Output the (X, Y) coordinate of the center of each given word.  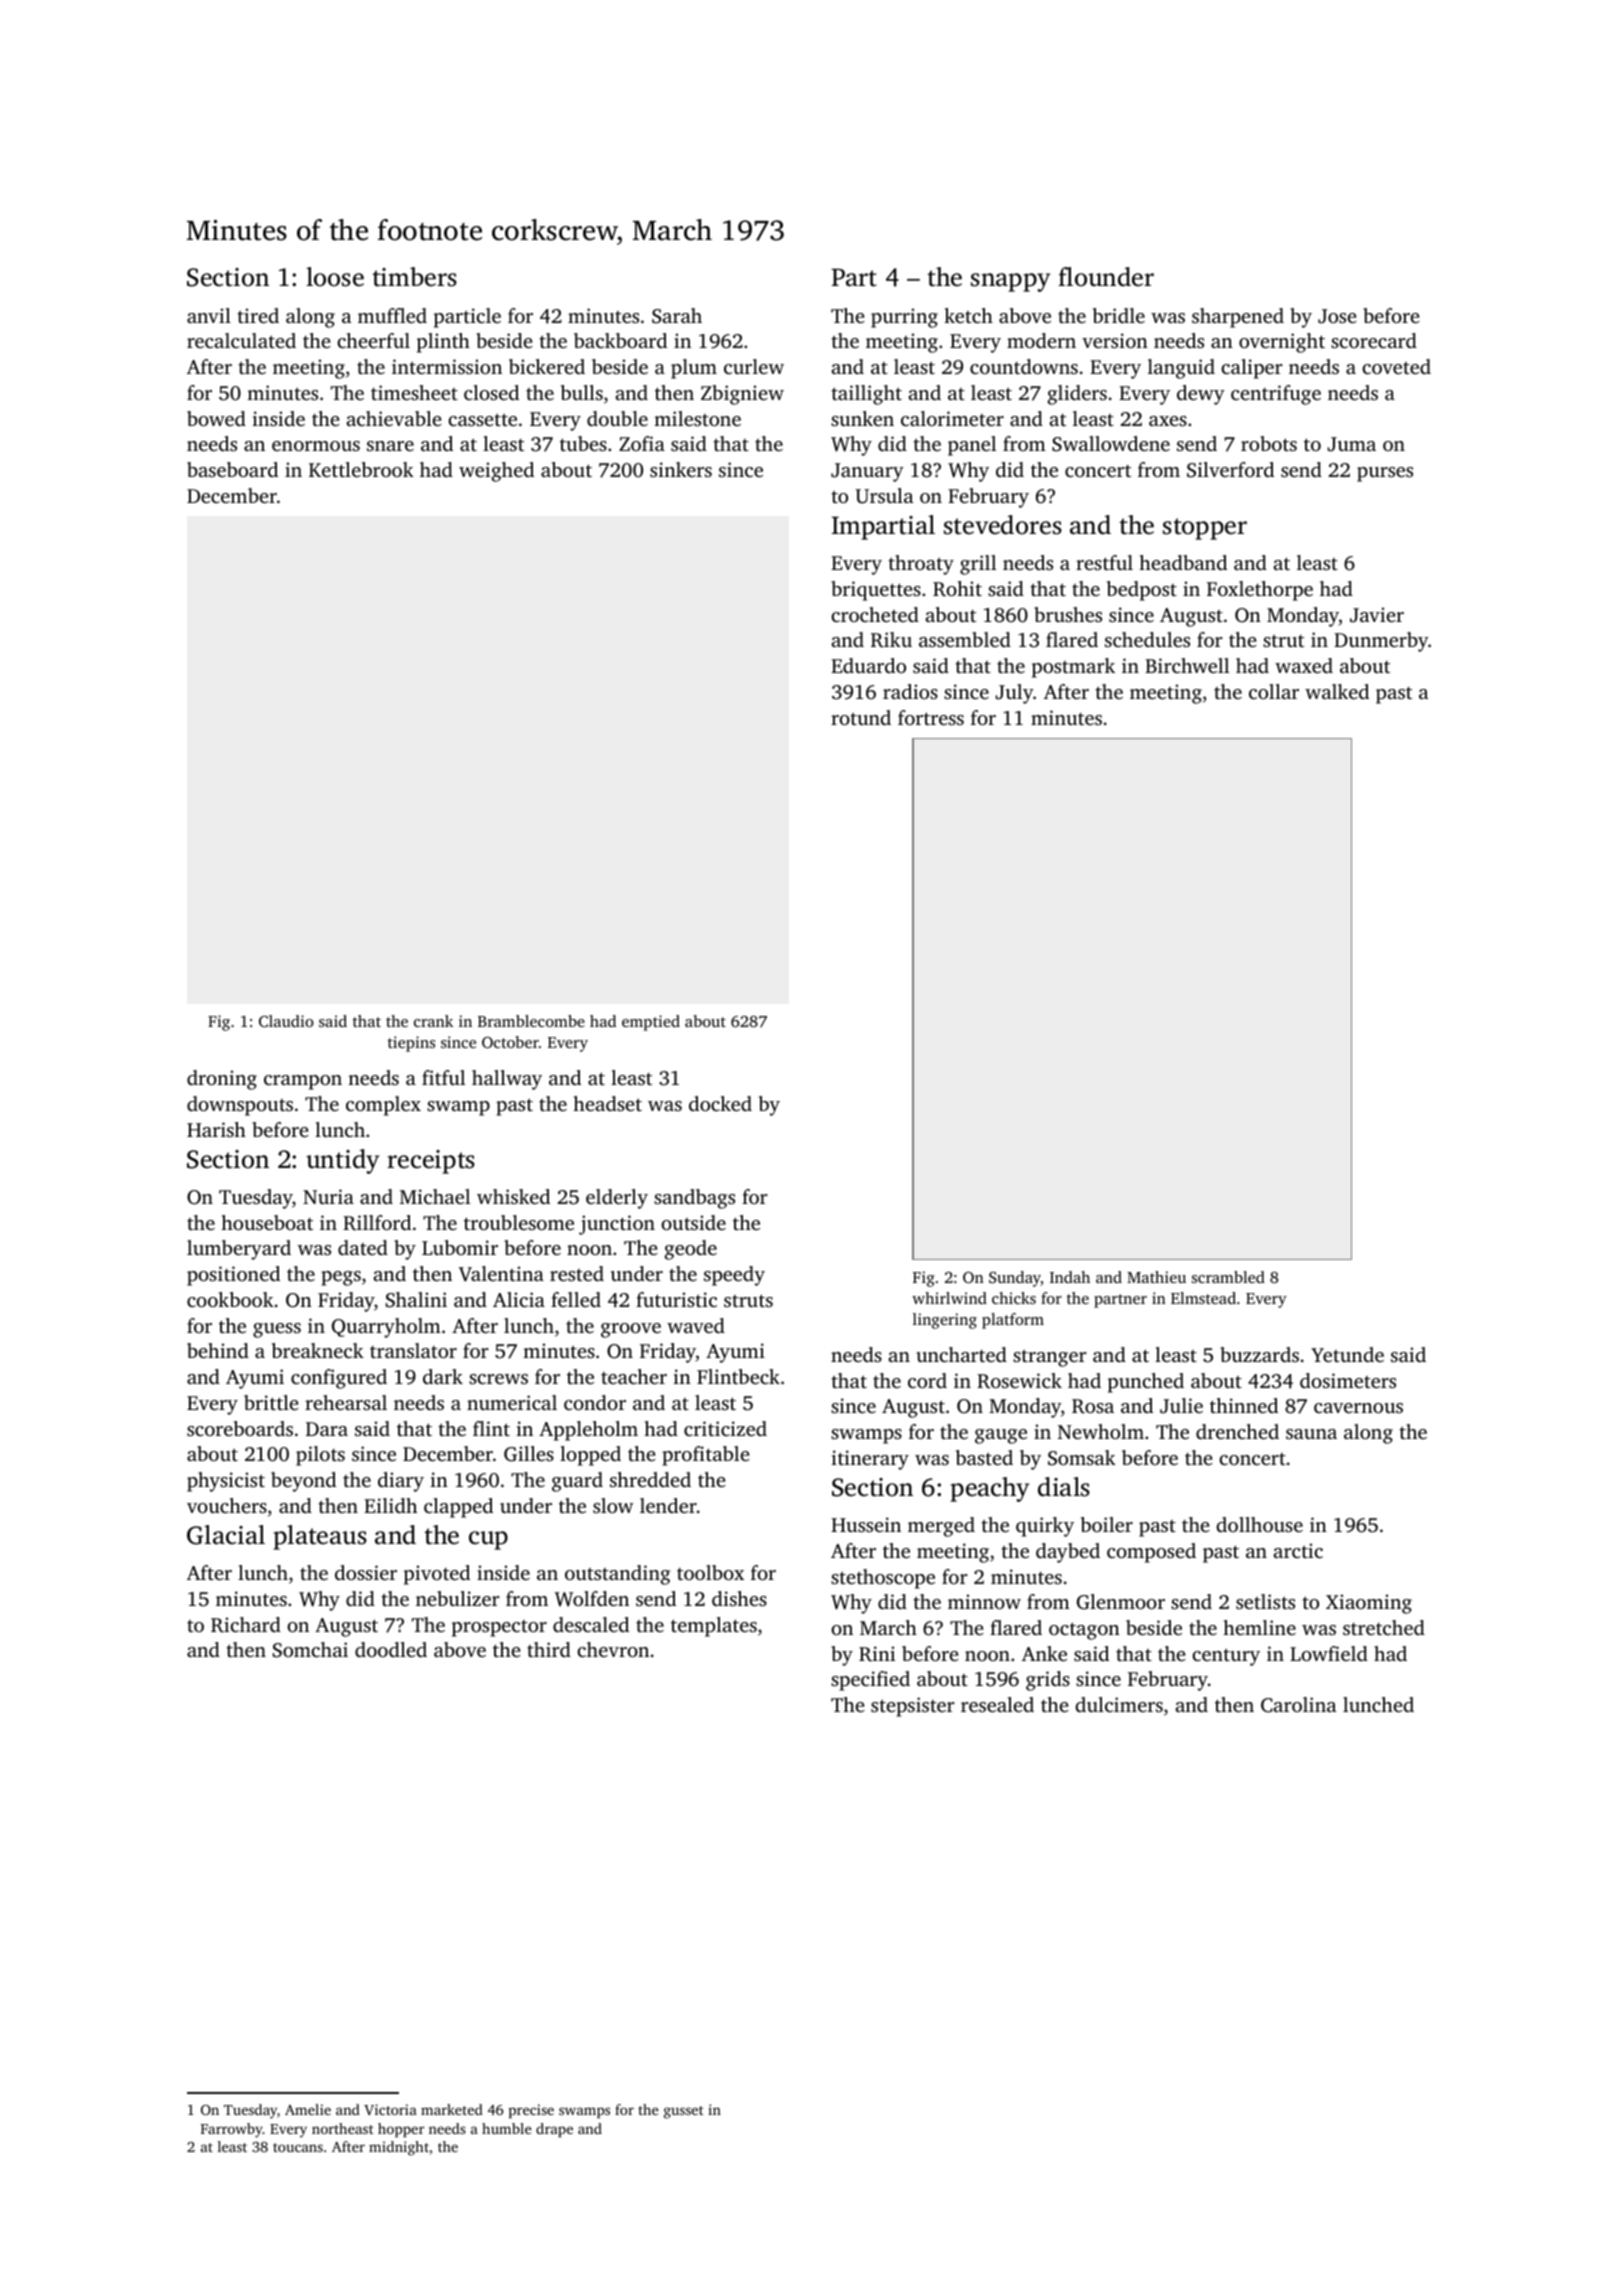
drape (554, 2130)
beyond (303, 1482)
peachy (989, 1489)
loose (335, 277)
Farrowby (232, 2130)
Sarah (677, 316)
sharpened (1238, 318)
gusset (684, 2112)
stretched (1384, 1627)
